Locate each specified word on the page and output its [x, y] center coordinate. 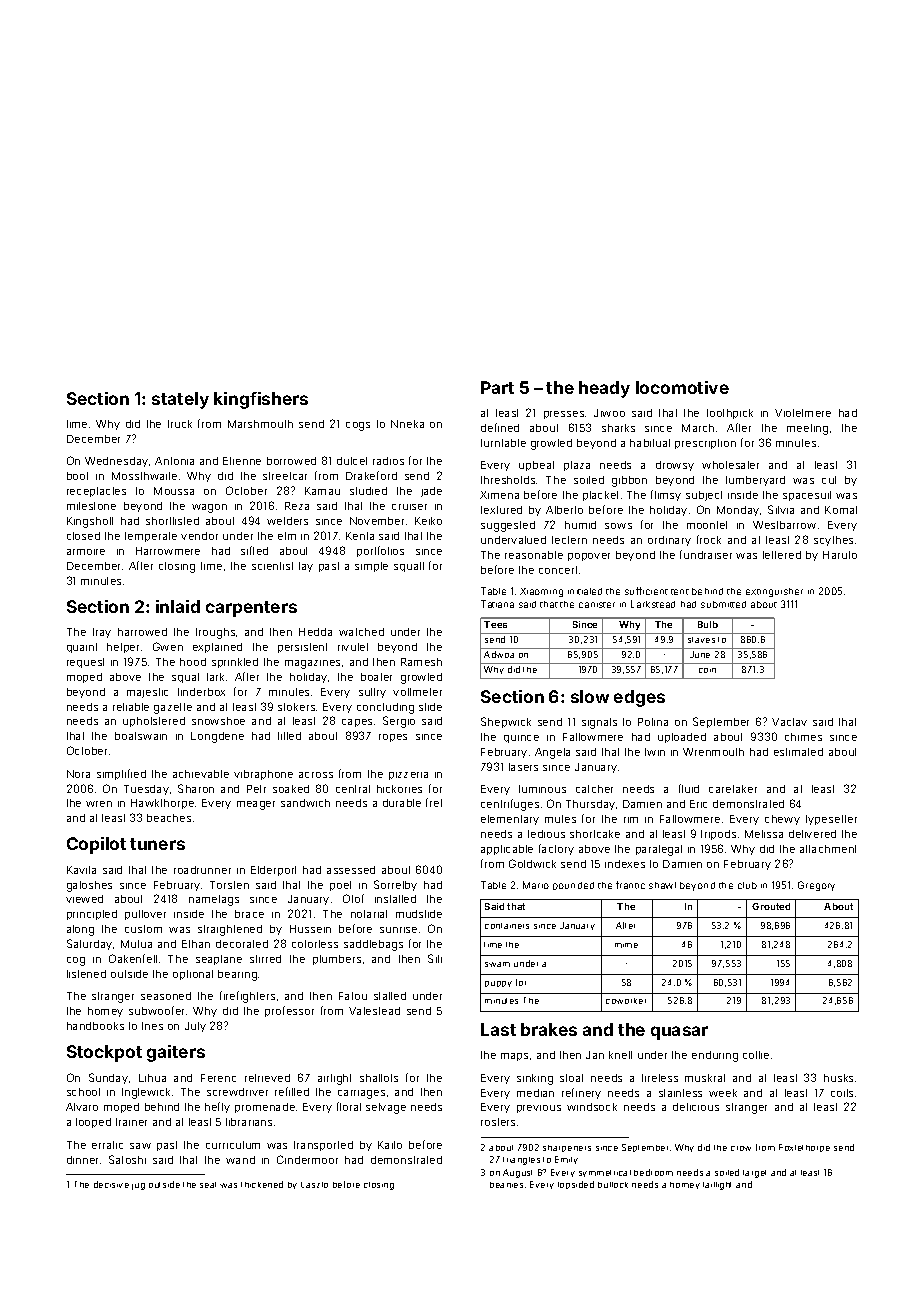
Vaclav [789, 722]
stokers [296, 707]
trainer [131, 1122]
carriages [361, 1094]
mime [626, 945]
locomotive [682, 387]
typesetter [831, 820]
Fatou [353, 996]
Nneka [407, 424]
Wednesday [116, 462]
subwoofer [156, 1010]
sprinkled [235, 663]
